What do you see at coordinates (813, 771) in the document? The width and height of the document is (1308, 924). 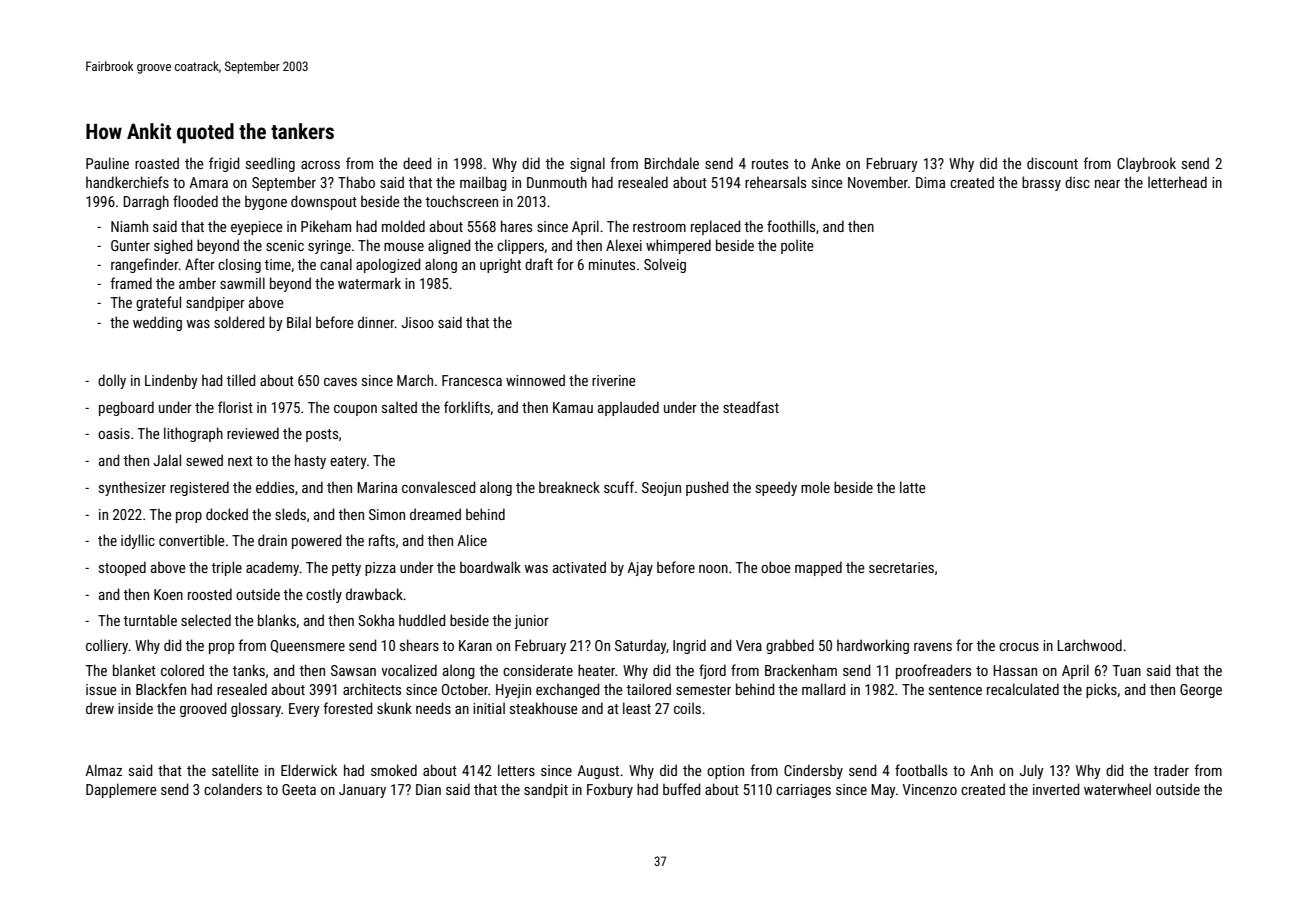 I see `Cindersby` at bounding box center [813, 771].
